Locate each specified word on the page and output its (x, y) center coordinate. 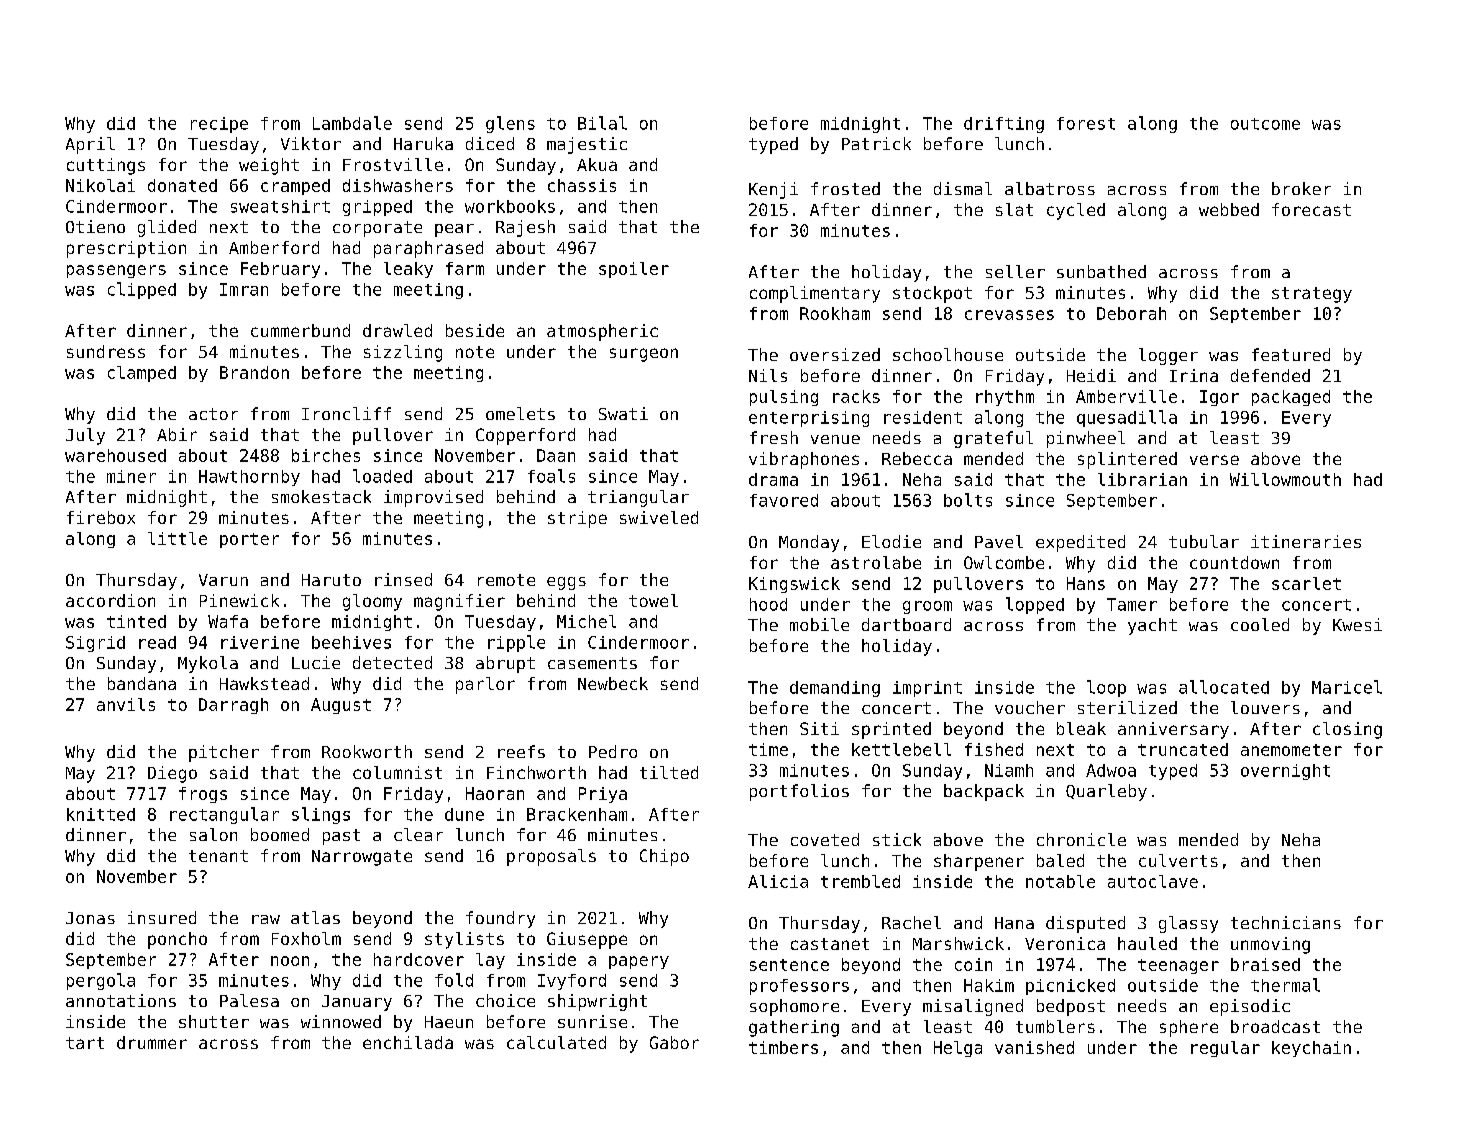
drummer (152, 1042)
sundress (106, 351)
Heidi (1091, 375)
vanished (1034, 1047)
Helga (958, 1049)
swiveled (659, 517)
